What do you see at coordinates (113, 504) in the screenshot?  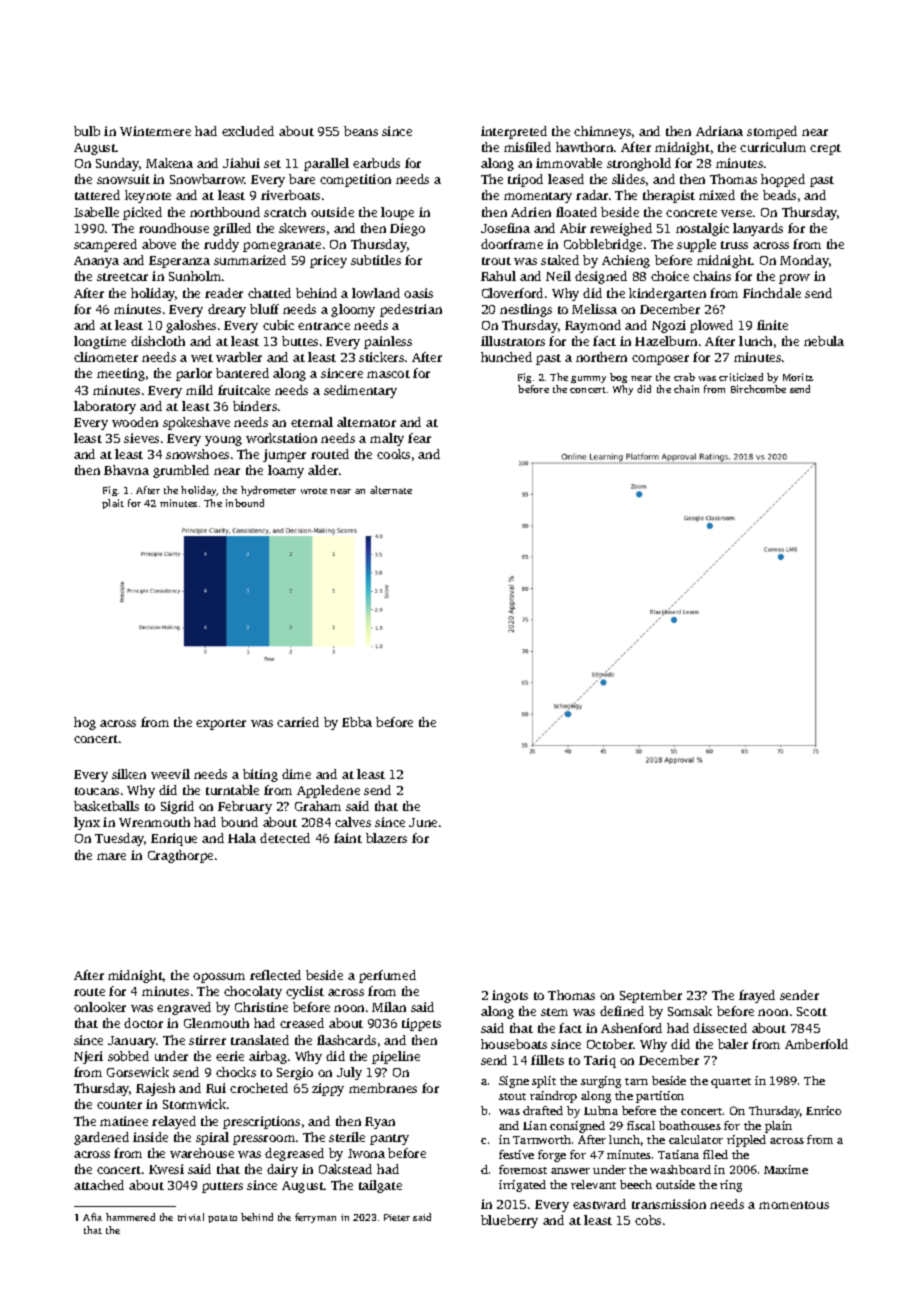 I see `plait` at bounding box center [113, 504].
